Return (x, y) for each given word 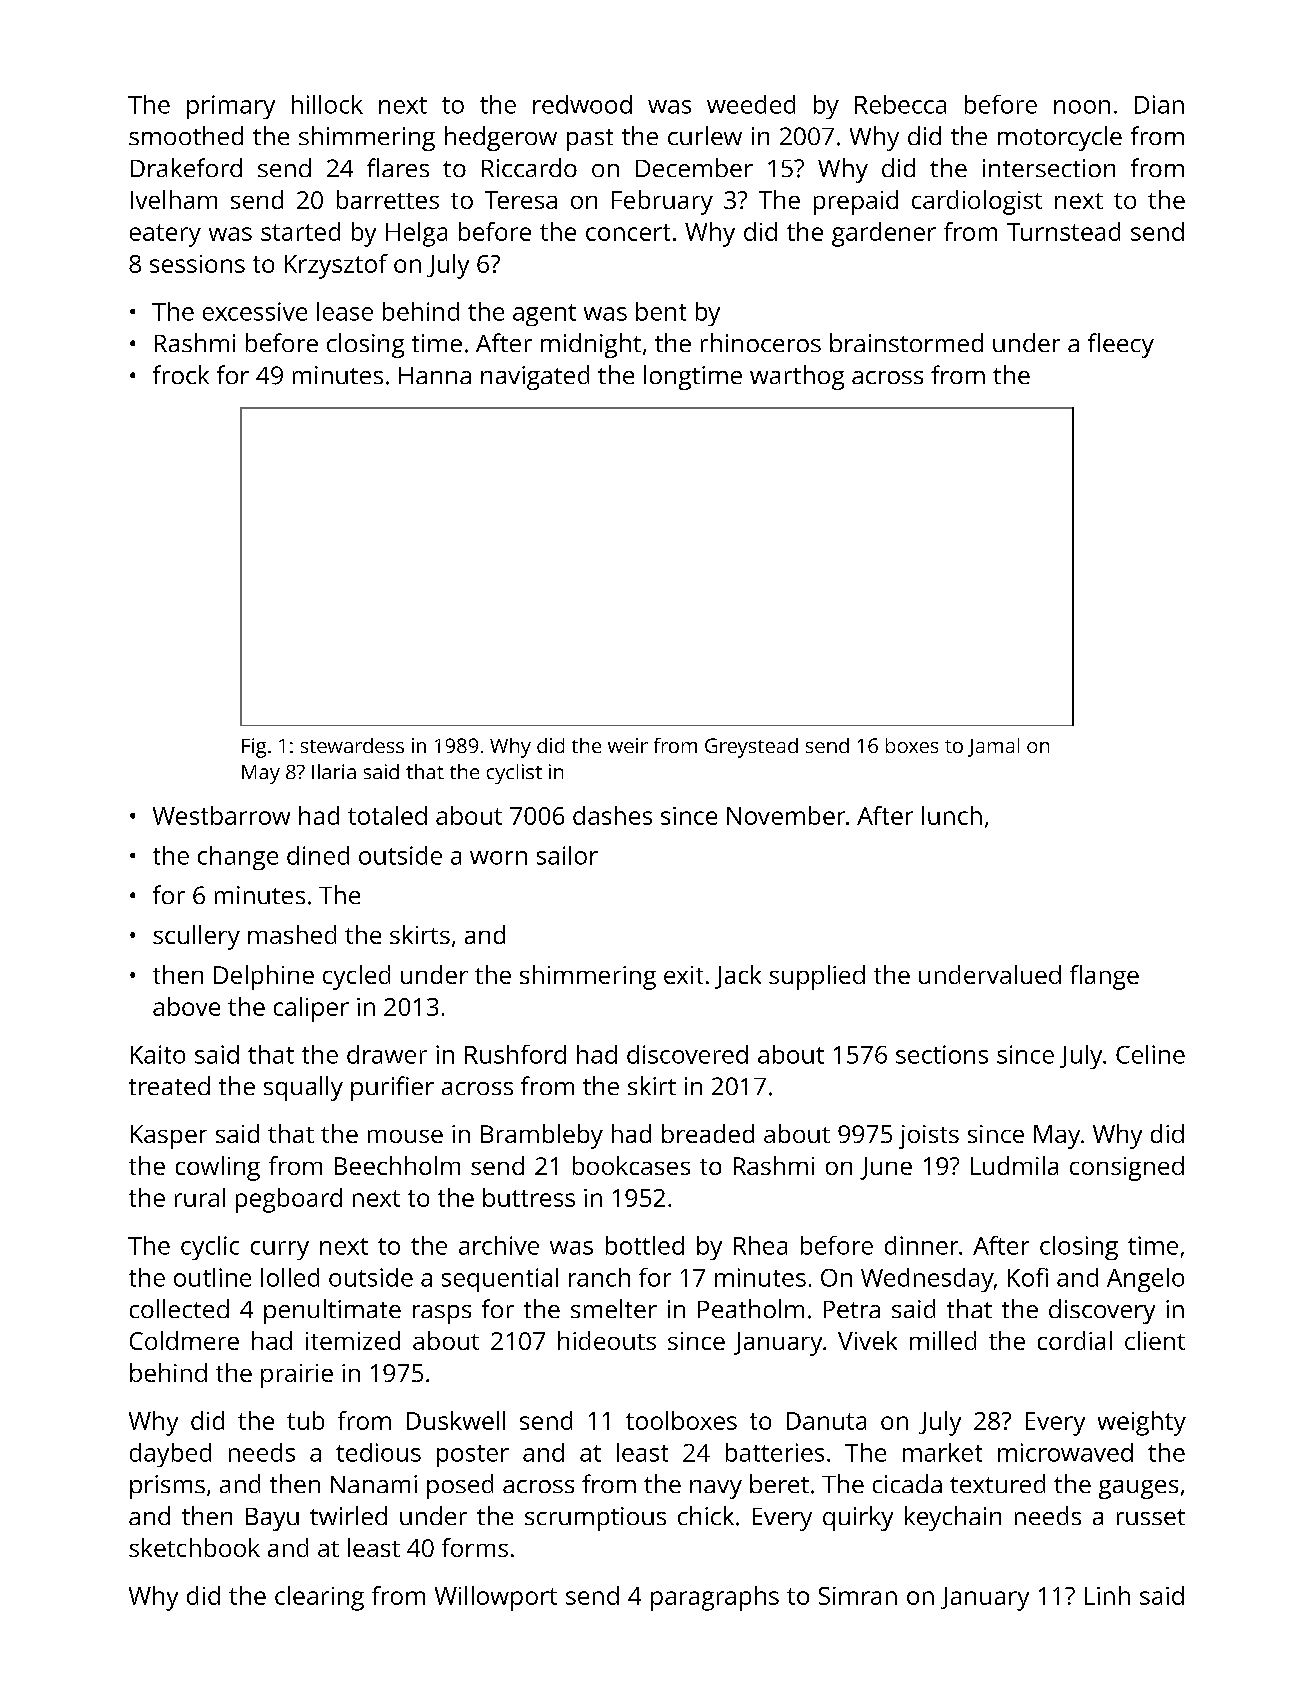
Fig (254, 748)
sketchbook (194, 1547)
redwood (582, 104)
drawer (387, 1054)
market (942, 1452)
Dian (1159, 104)
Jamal (993, 747)
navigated (535, 377)
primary (231, 107)
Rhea (760, 1245)
